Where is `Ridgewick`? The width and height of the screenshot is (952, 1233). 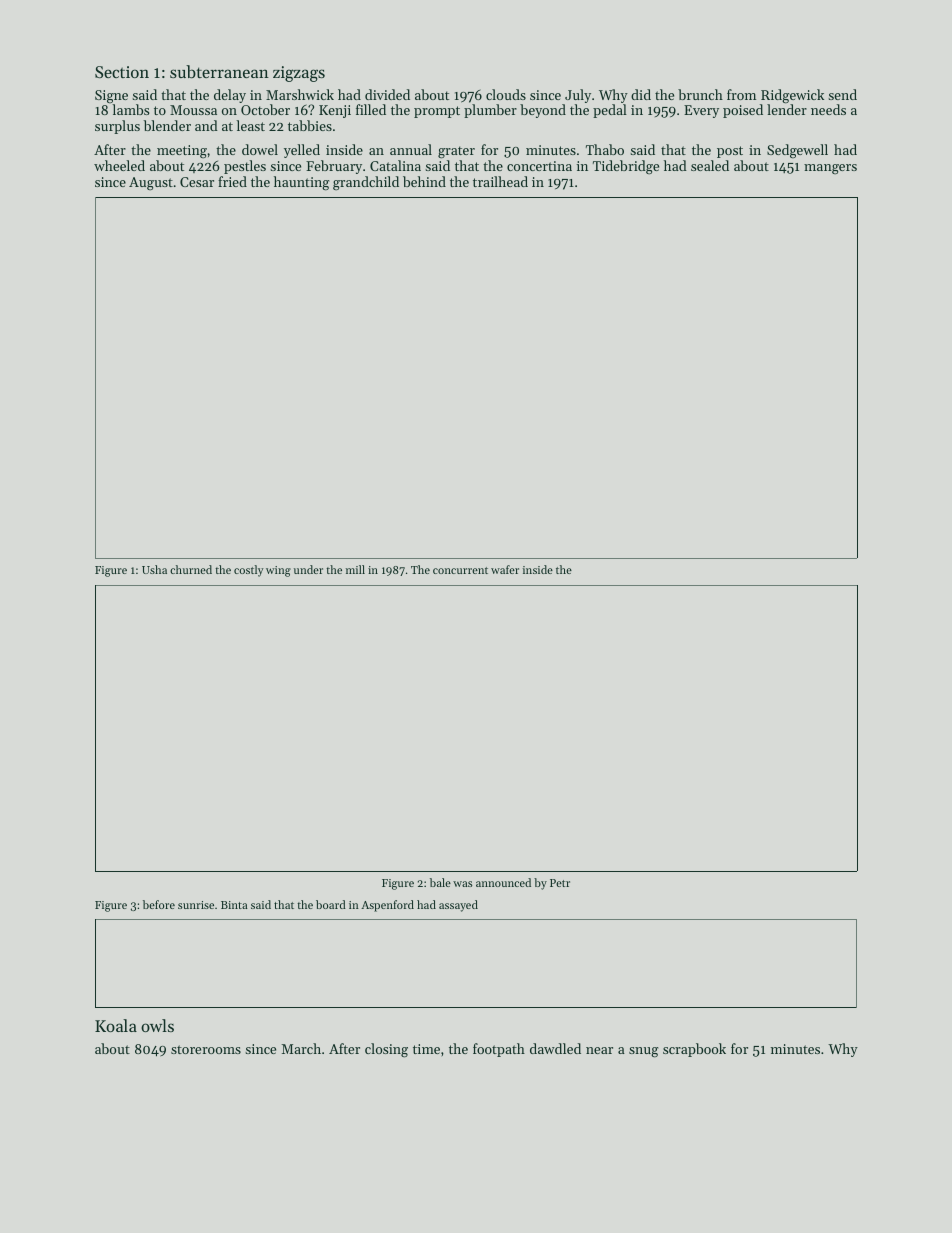
Ridgewick is located at coordinates (792, 96).
